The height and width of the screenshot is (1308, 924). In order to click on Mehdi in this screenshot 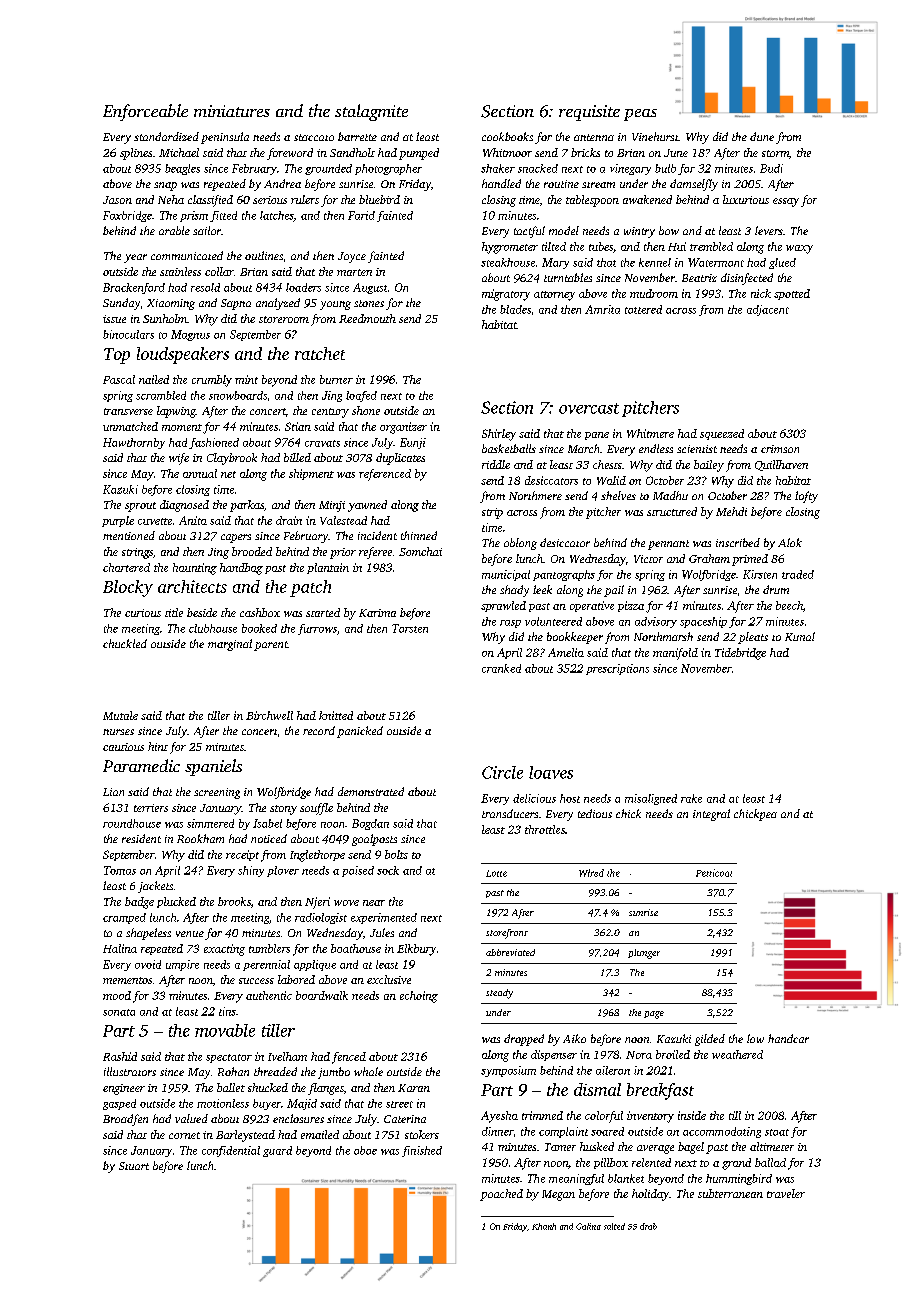, I will do `click(731, 511)`.
